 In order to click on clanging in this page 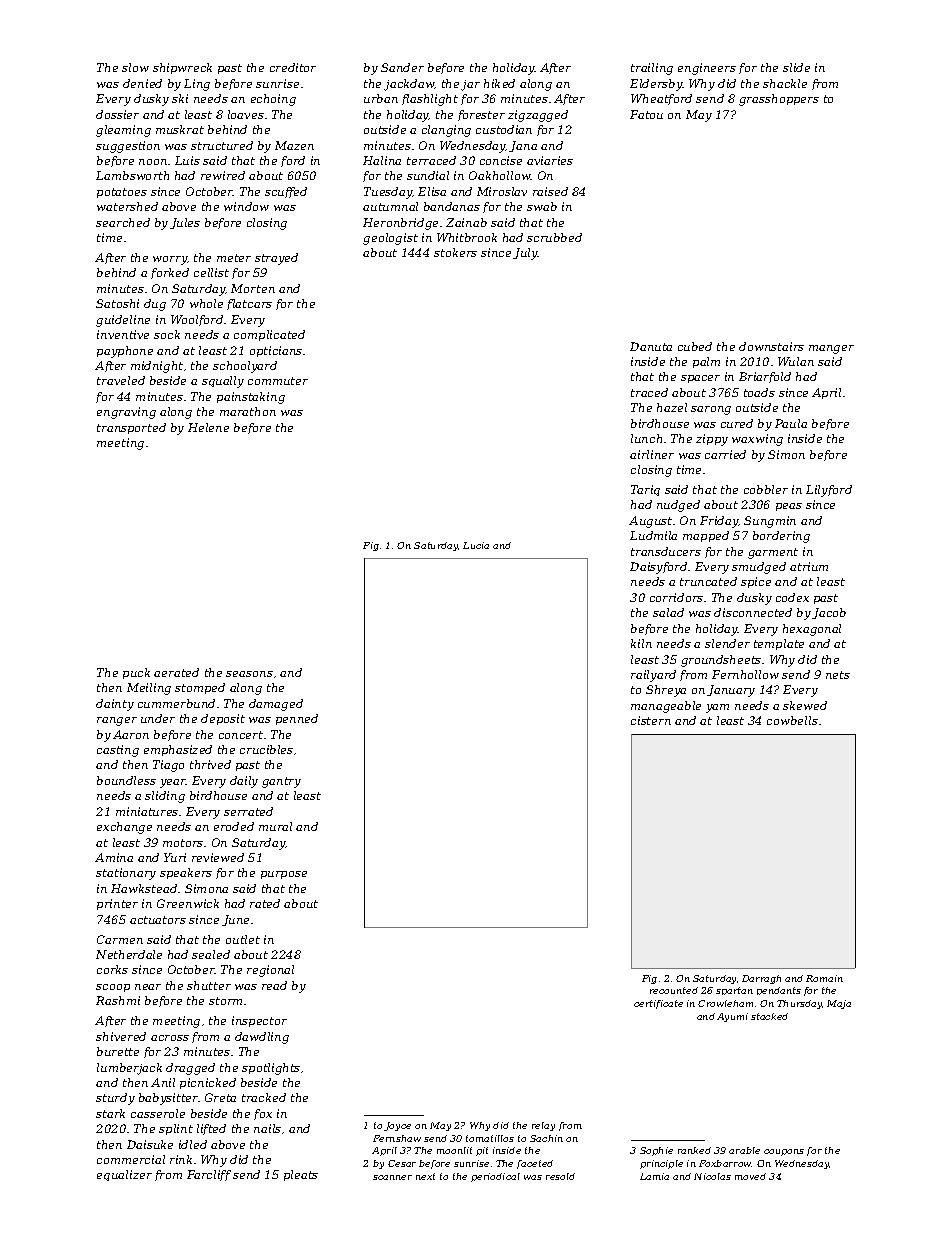, I will do `click(446, 131)`.
